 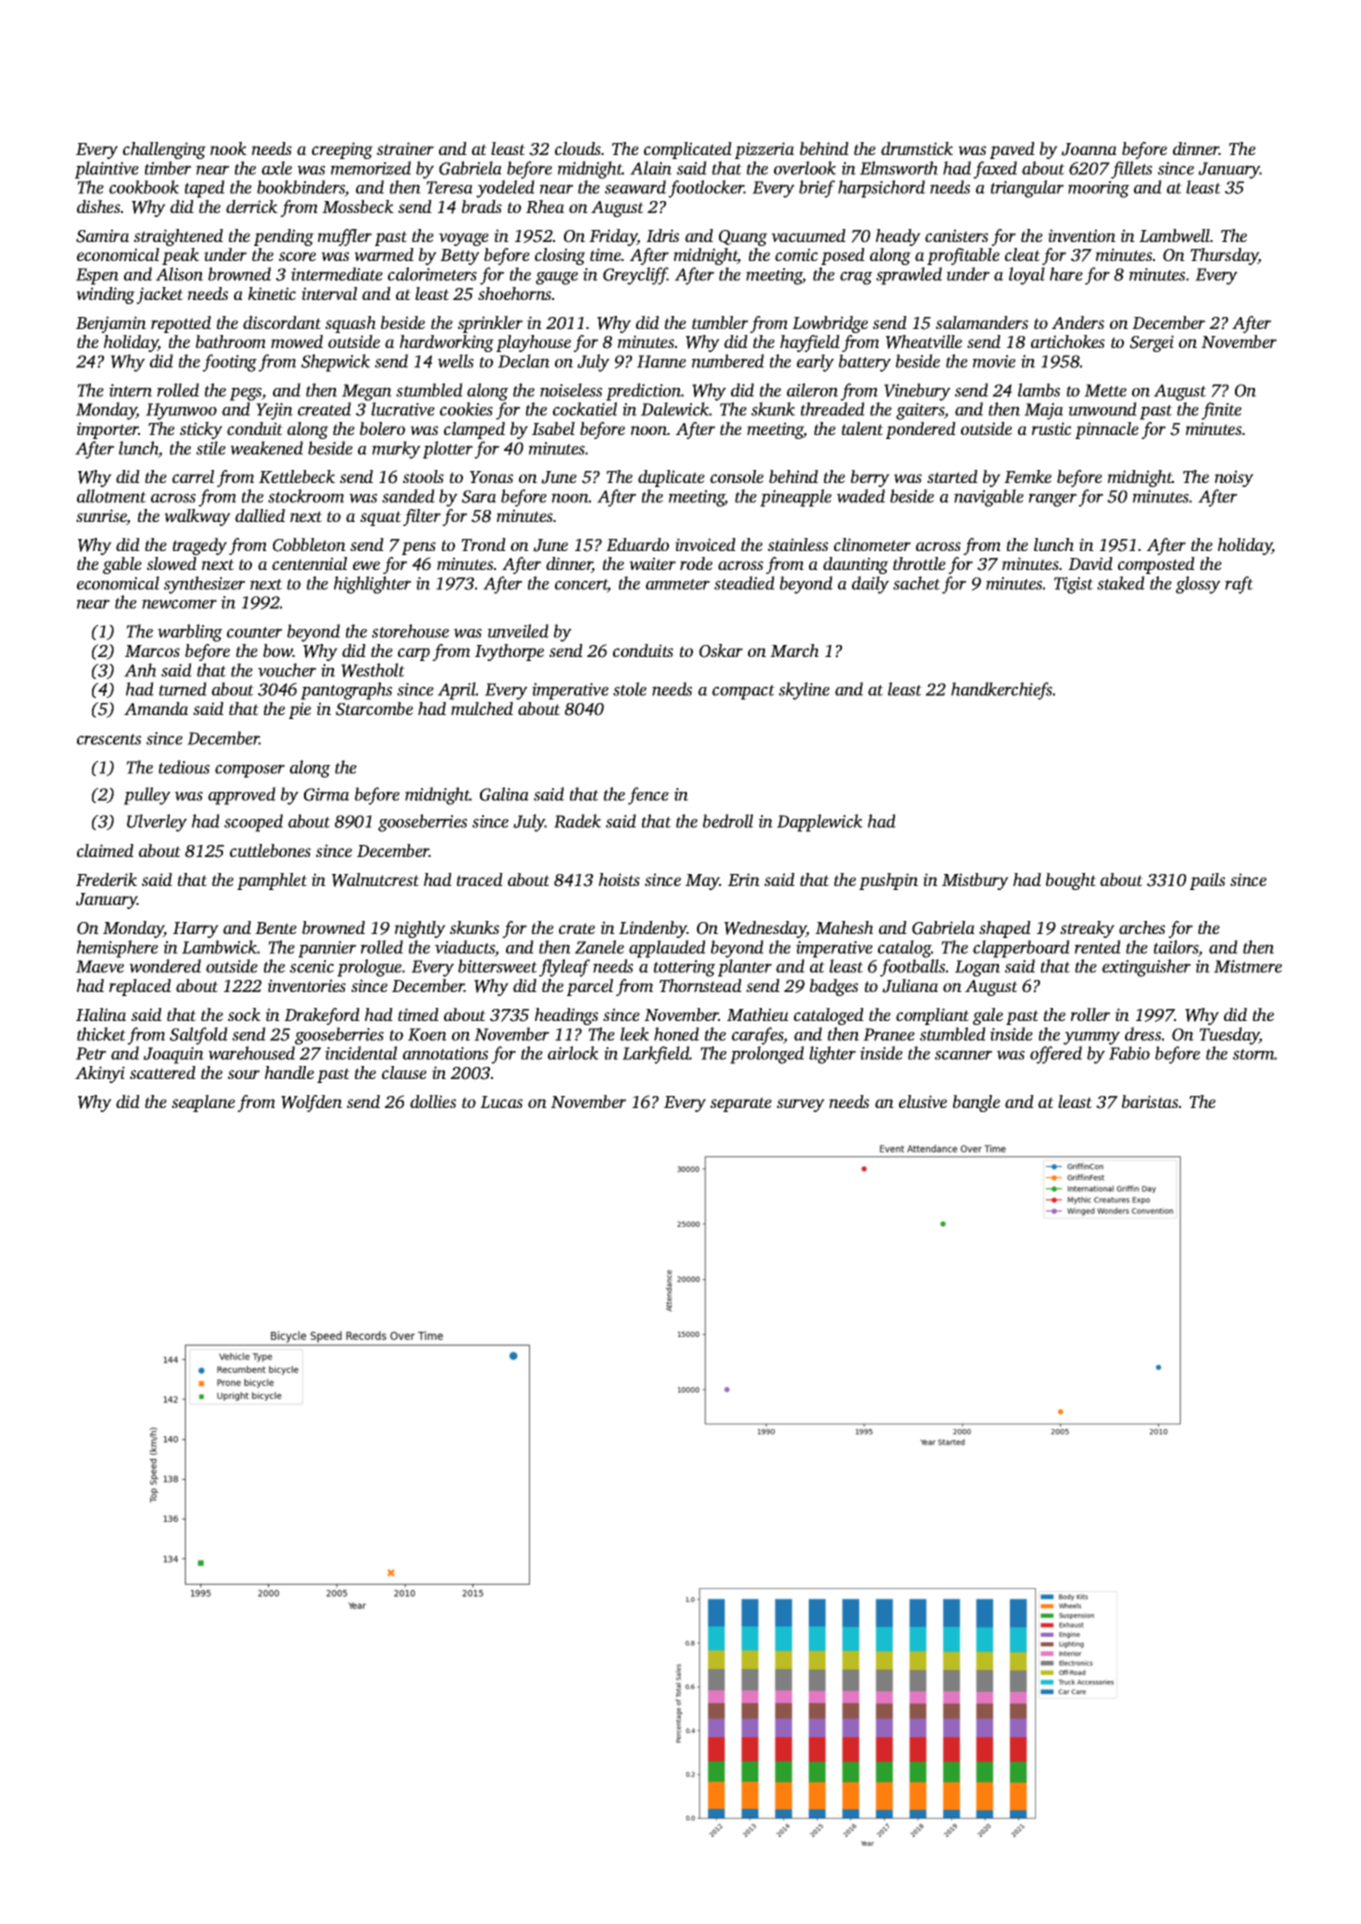 I want to click on yodeled, so click(x=505, y=189).
